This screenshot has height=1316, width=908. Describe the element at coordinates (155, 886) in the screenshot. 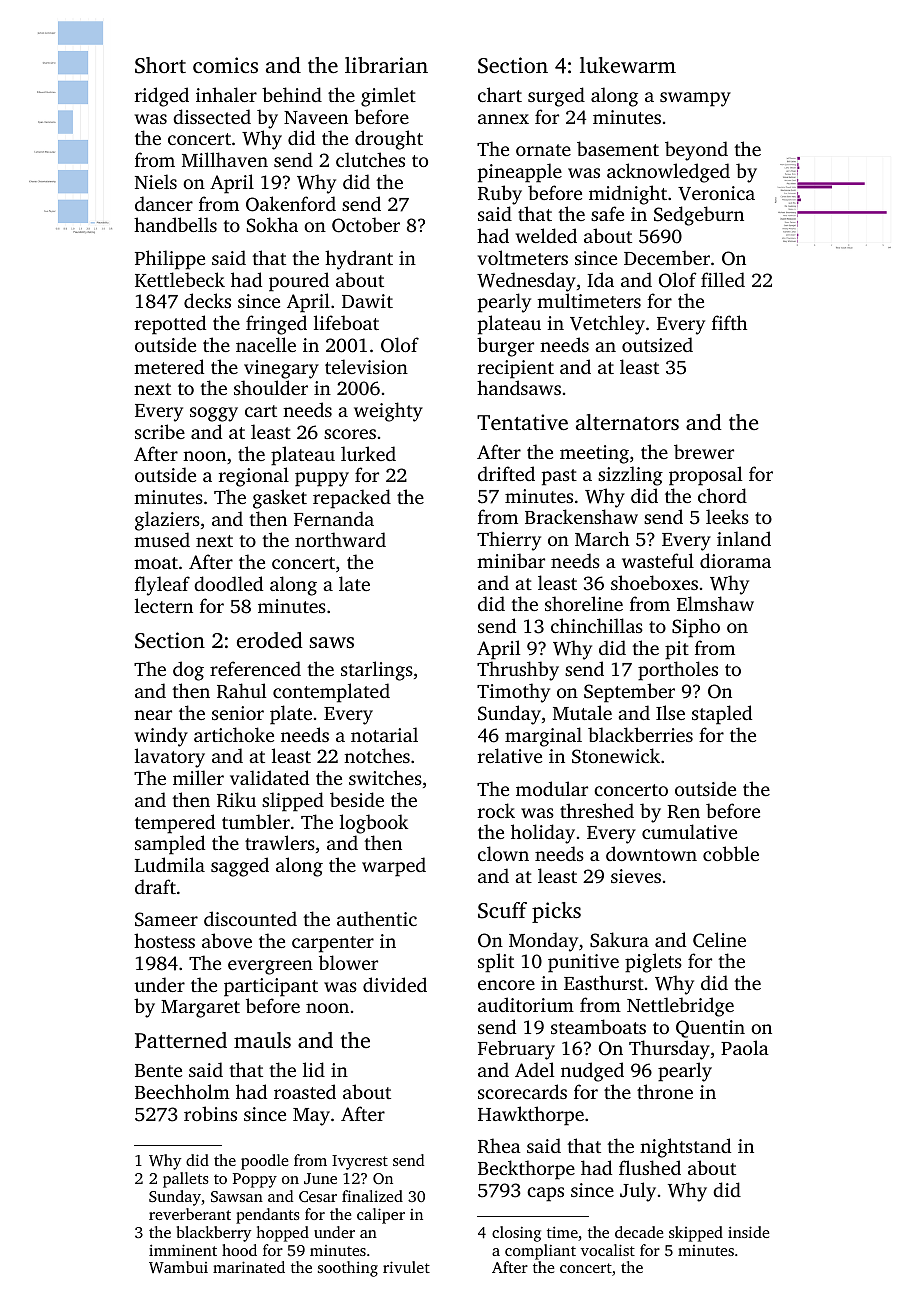

I see `draft` at that location.
